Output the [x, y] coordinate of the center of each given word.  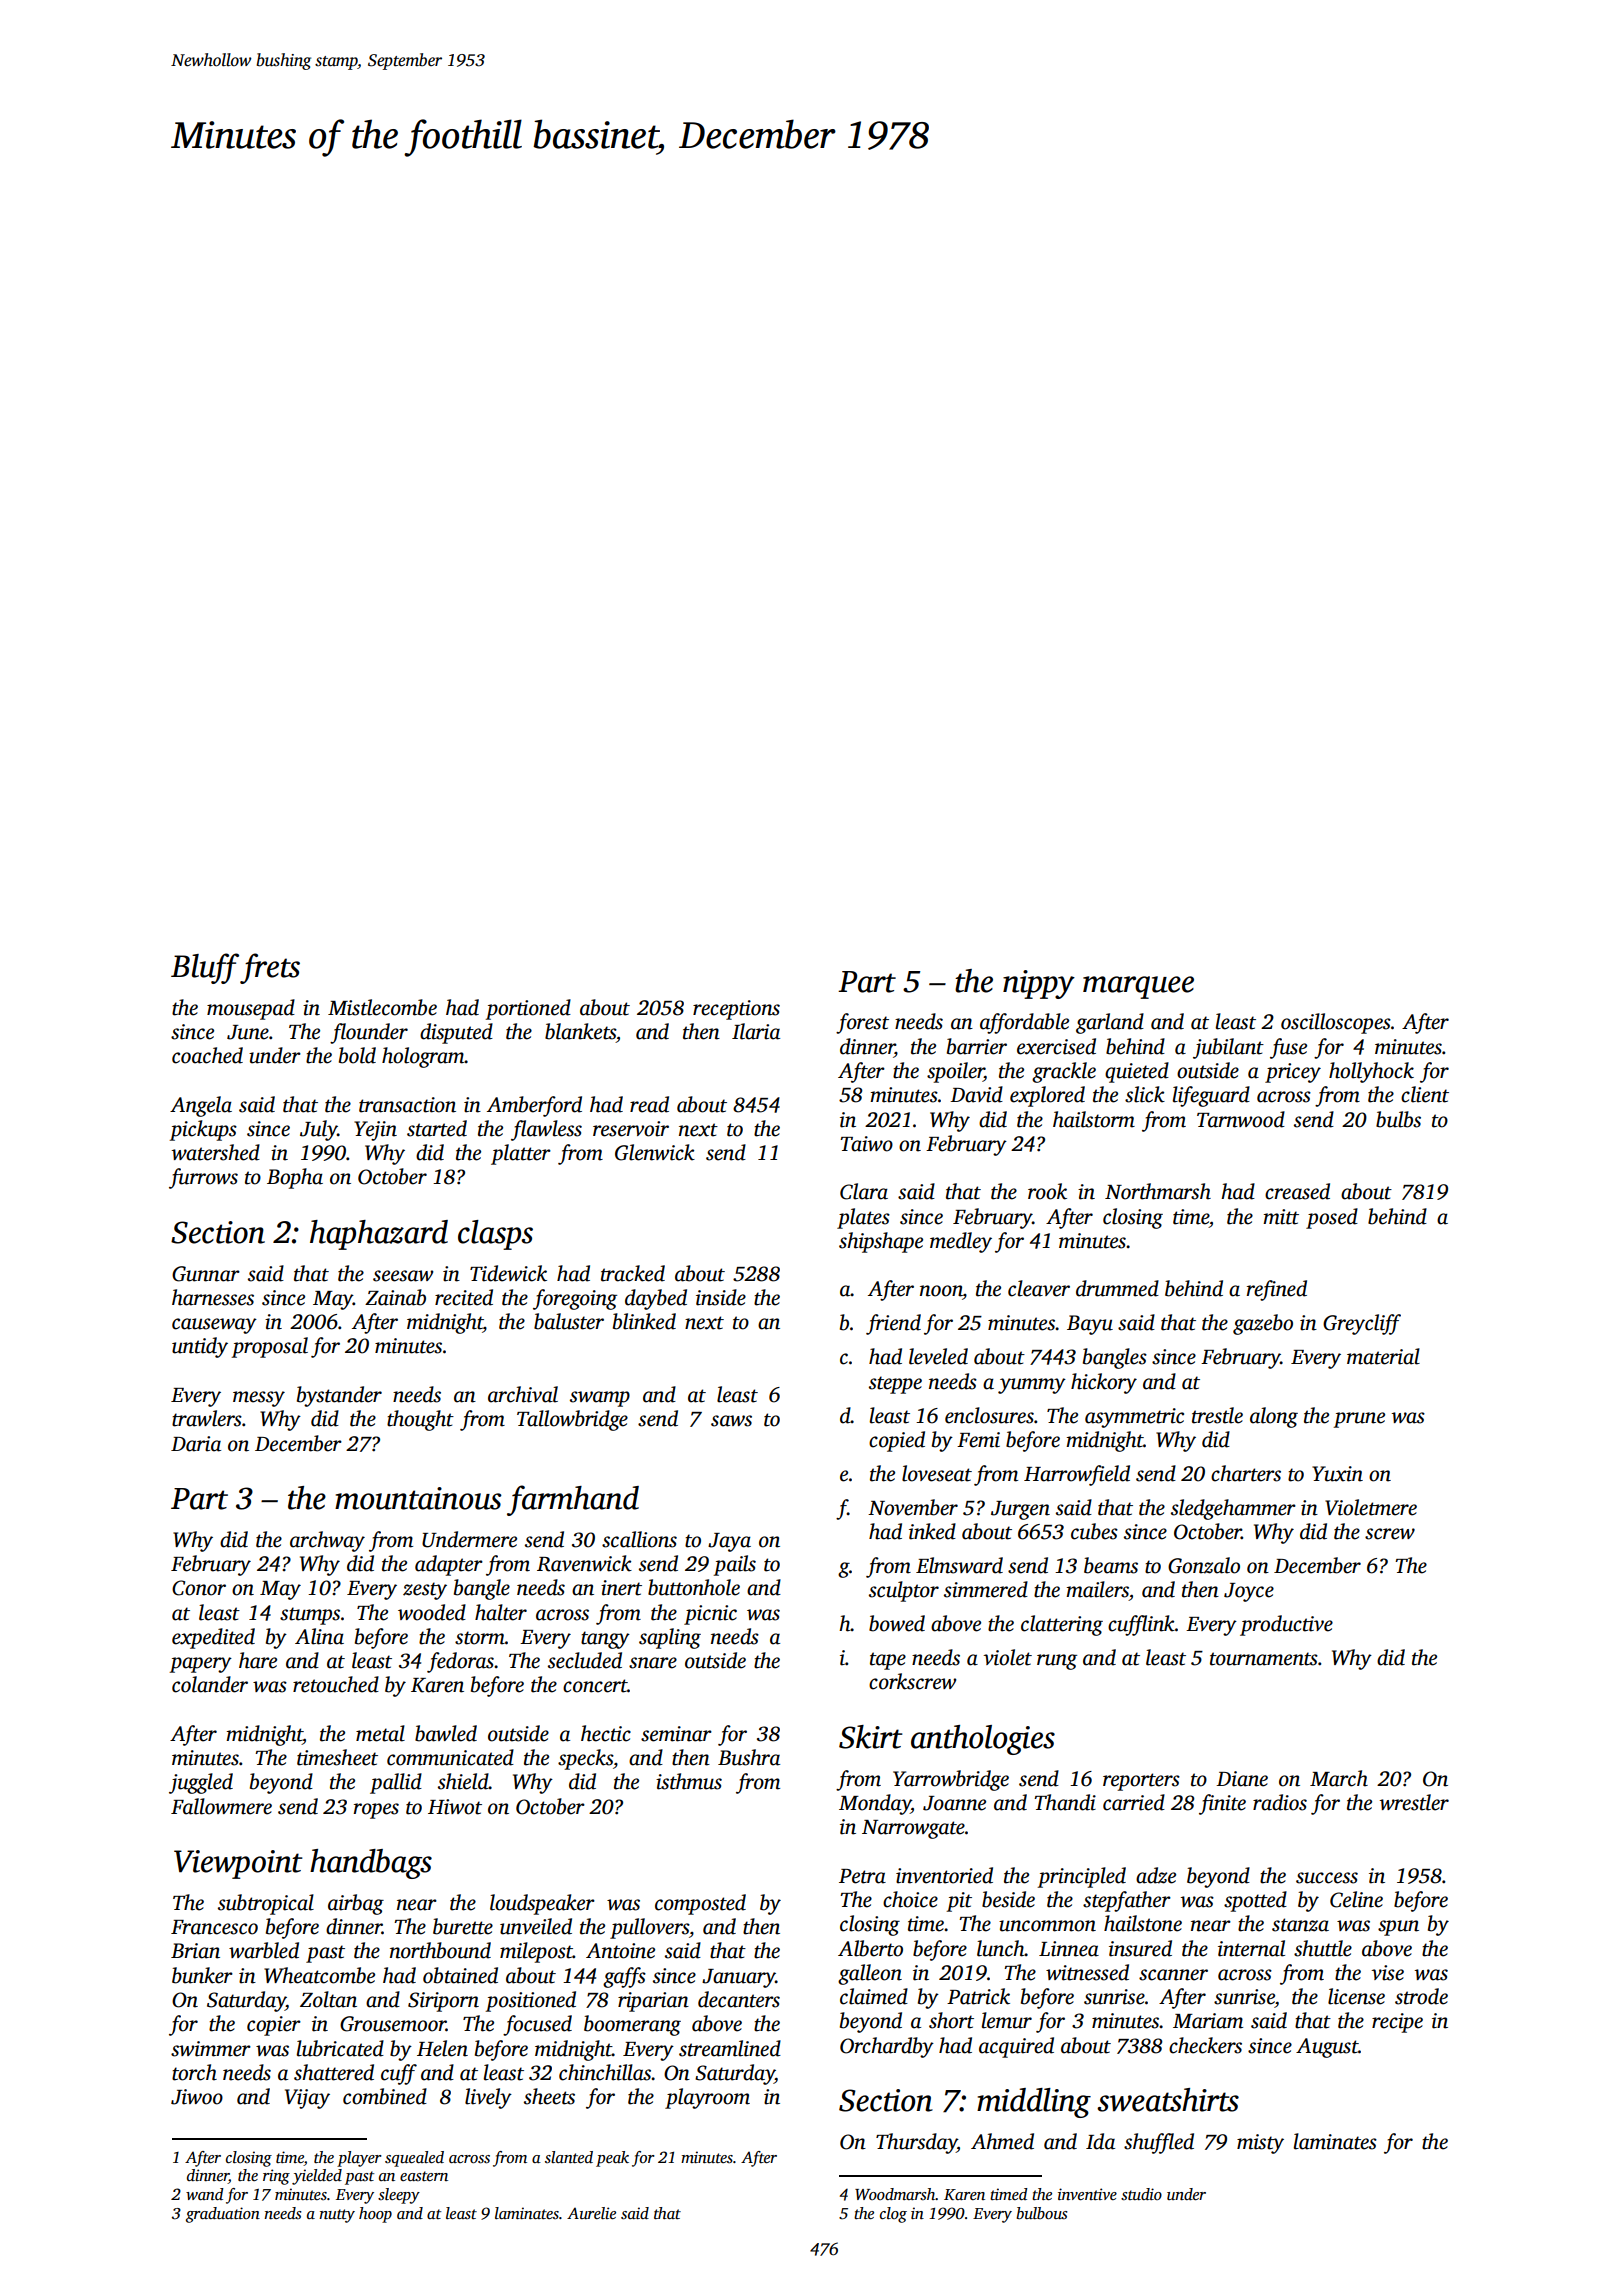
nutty [337, 2216]
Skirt [870, 1737]
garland [1110, 1023]
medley [961, 1242]
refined [1277, 1290]
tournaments [1264, 1659]
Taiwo [866, 1144]
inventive [1087, 2194]
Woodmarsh [895, 2194]
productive [1286, 1625]
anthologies [983, 1740]
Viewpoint [238, 1864]
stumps [310, 1616]
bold [357, 1055]
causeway [214, 1326]
